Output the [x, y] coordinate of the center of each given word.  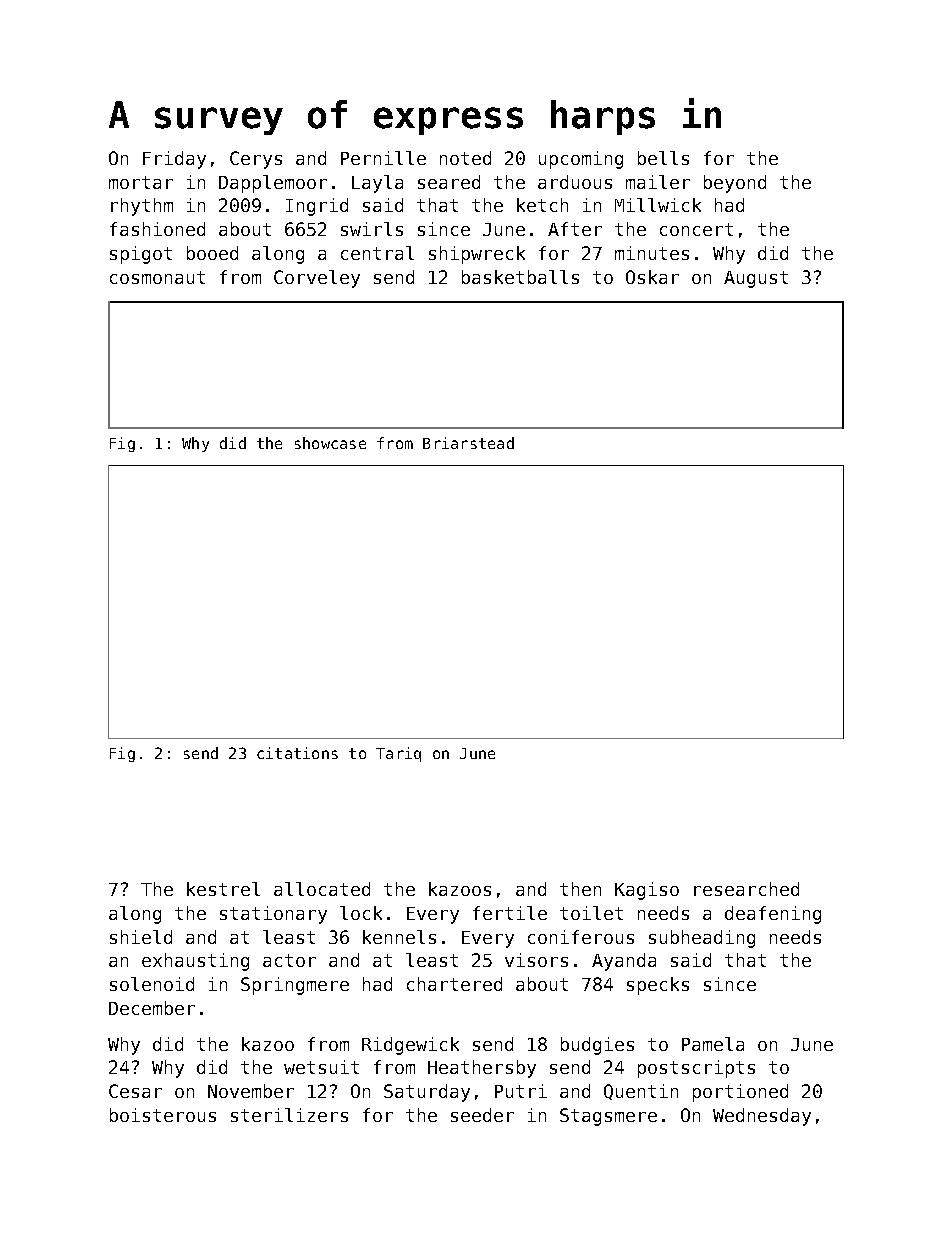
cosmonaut [157, 277]
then [580, 889]
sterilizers [289, 1115]
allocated [322, 889]
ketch [542, 205]
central [377, 253]
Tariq [398, 754]
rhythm [142, 207]
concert [696, 229]
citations [297, 753]
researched [746, 889]
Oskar [652, 277]
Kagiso [647, 891]
